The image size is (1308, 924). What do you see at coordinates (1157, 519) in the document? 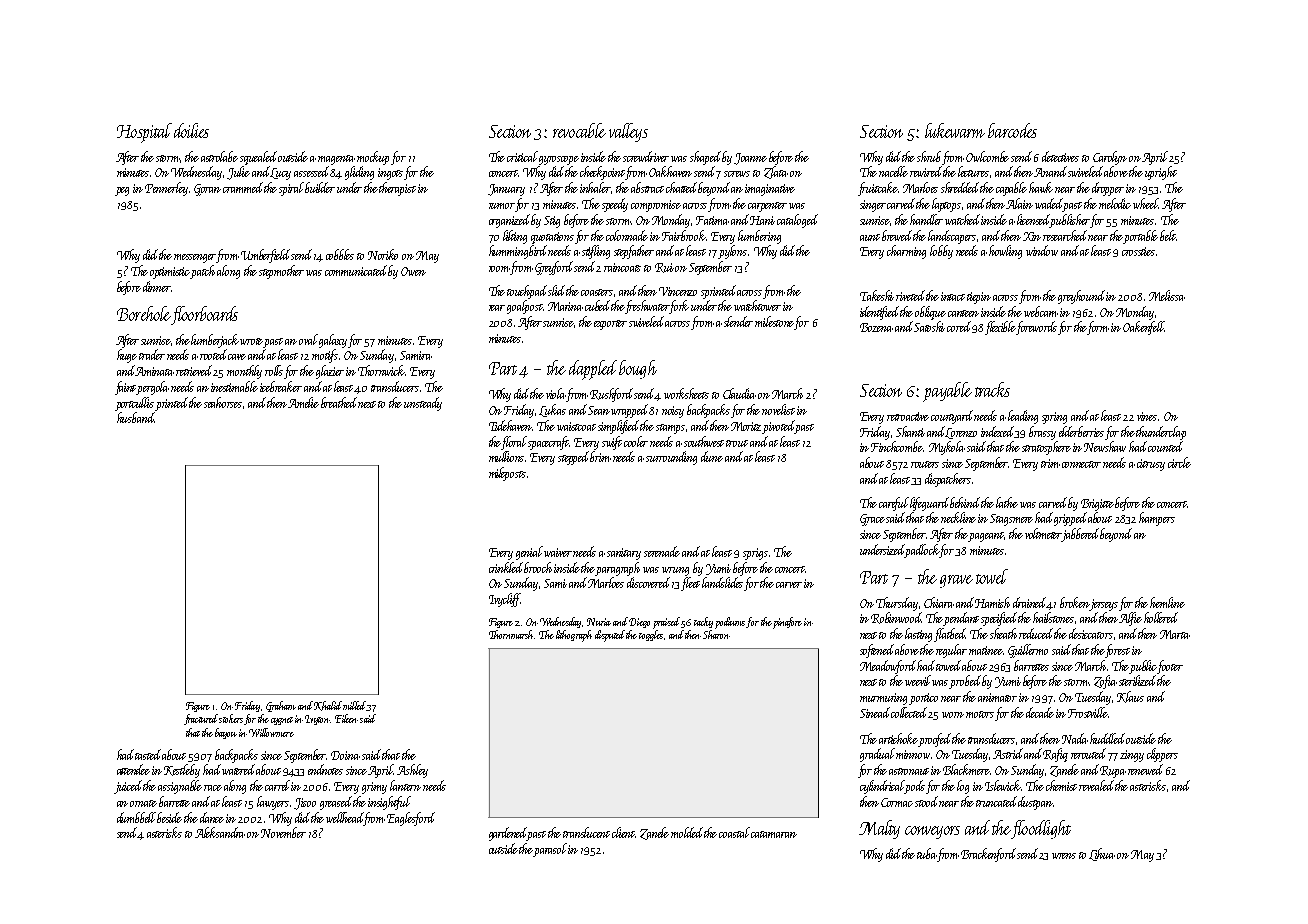
I see `hampers` at bounding box center [1157, 519].
